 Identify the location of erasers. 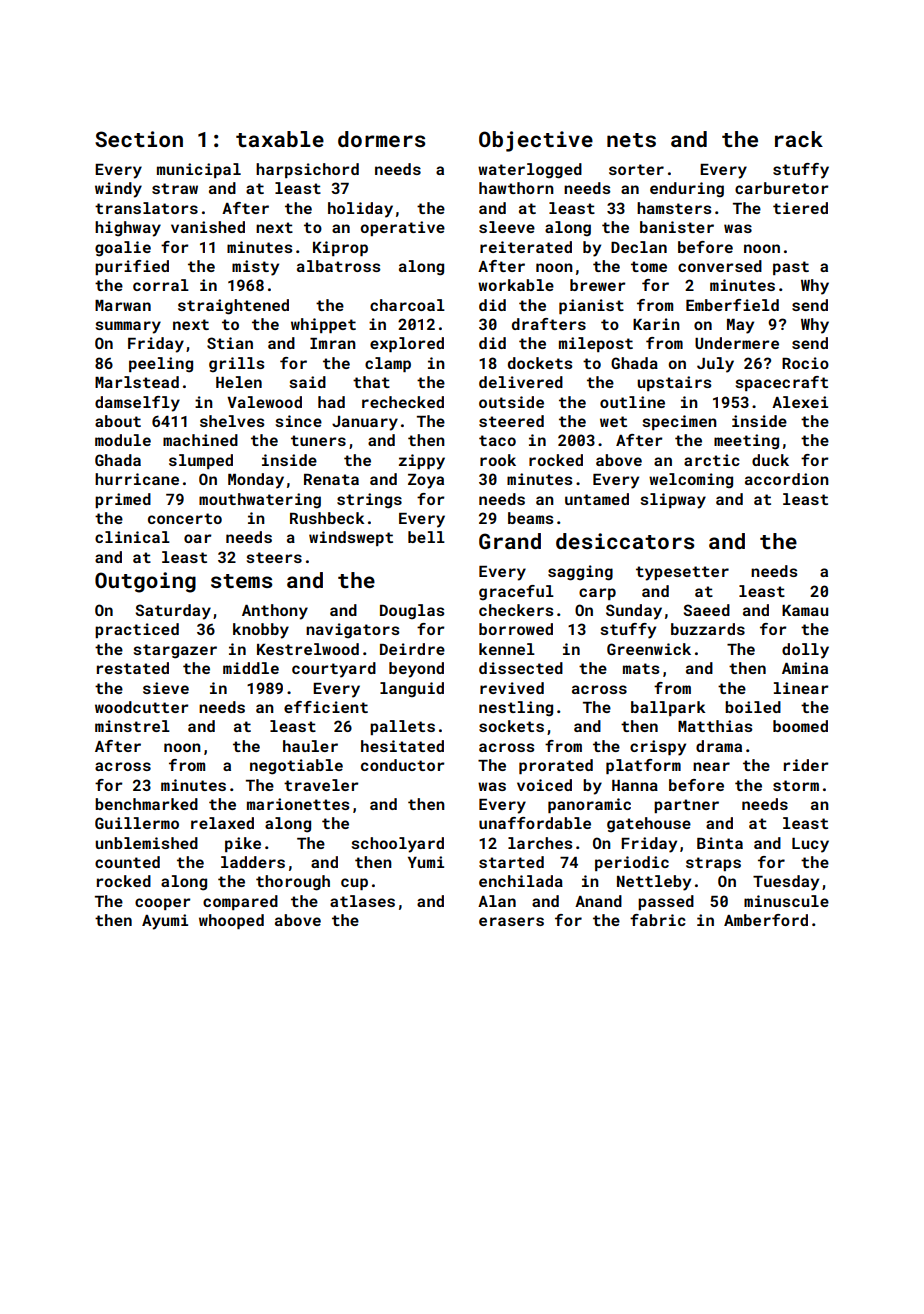
(511, 921).
